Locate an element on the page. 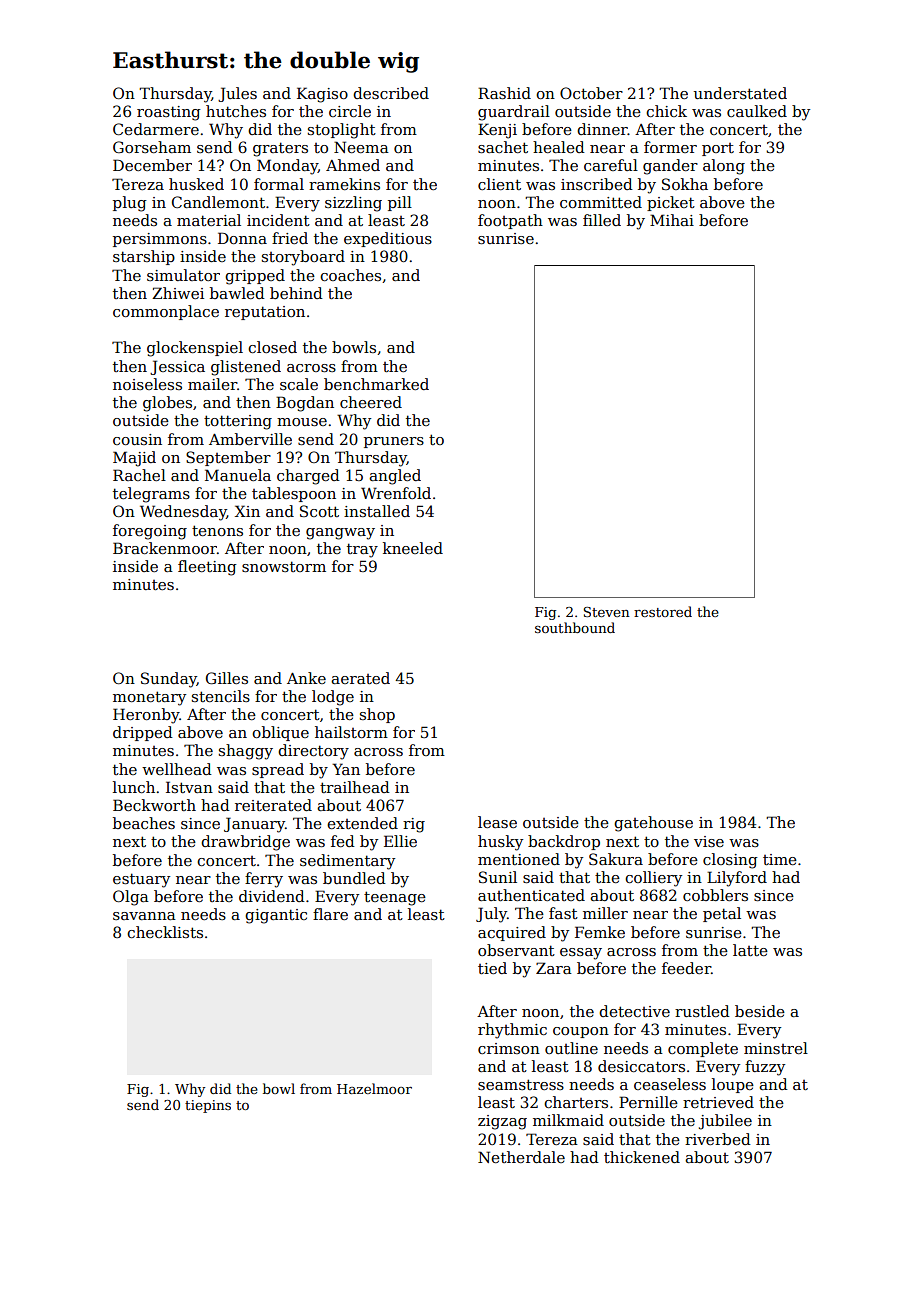 This page has height=1314, width=924. tiepins is located at coordinates (208, 1106).
